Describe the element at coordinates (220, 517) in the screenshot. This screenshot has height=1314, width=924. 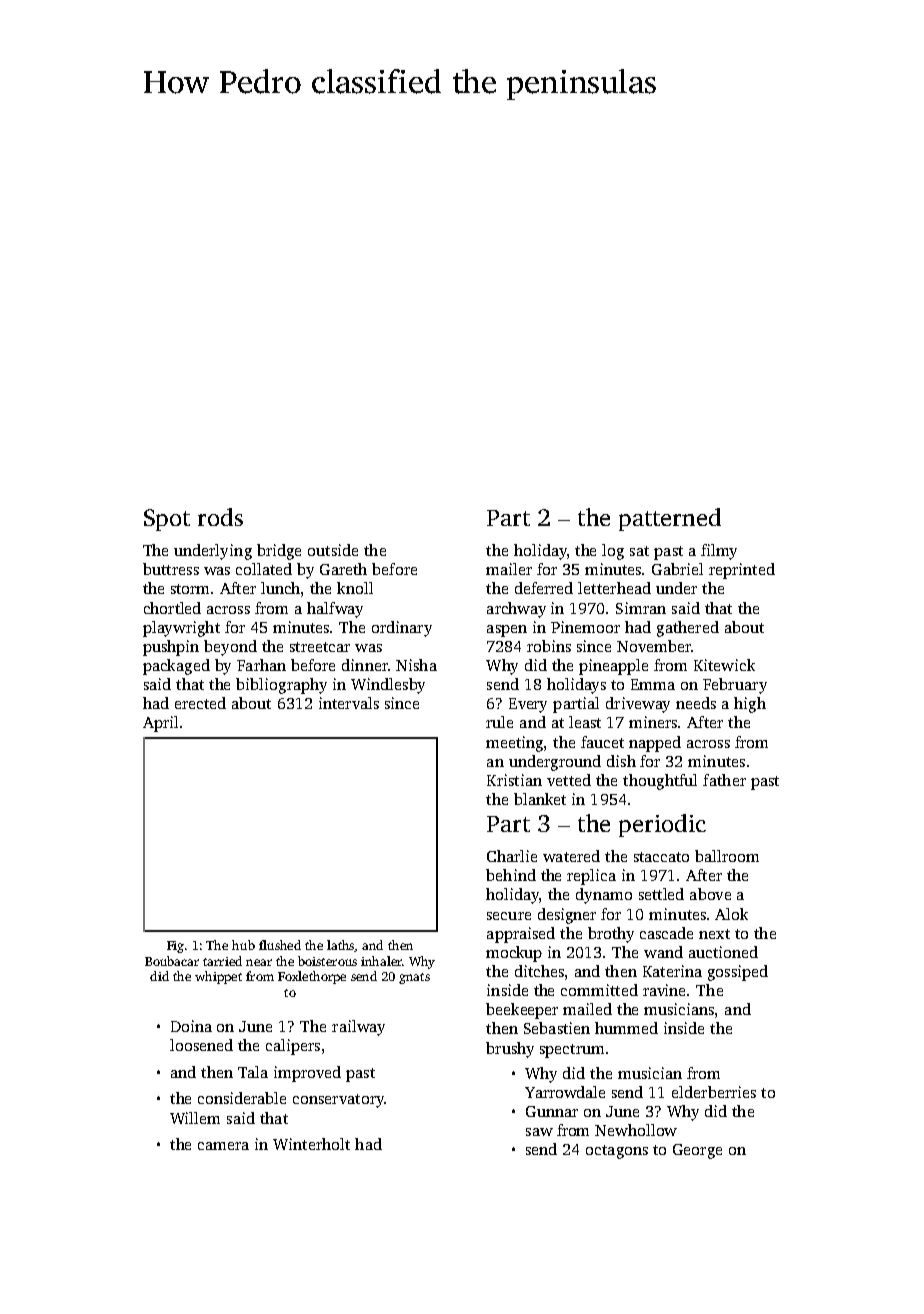
I see `rods` at that location.
